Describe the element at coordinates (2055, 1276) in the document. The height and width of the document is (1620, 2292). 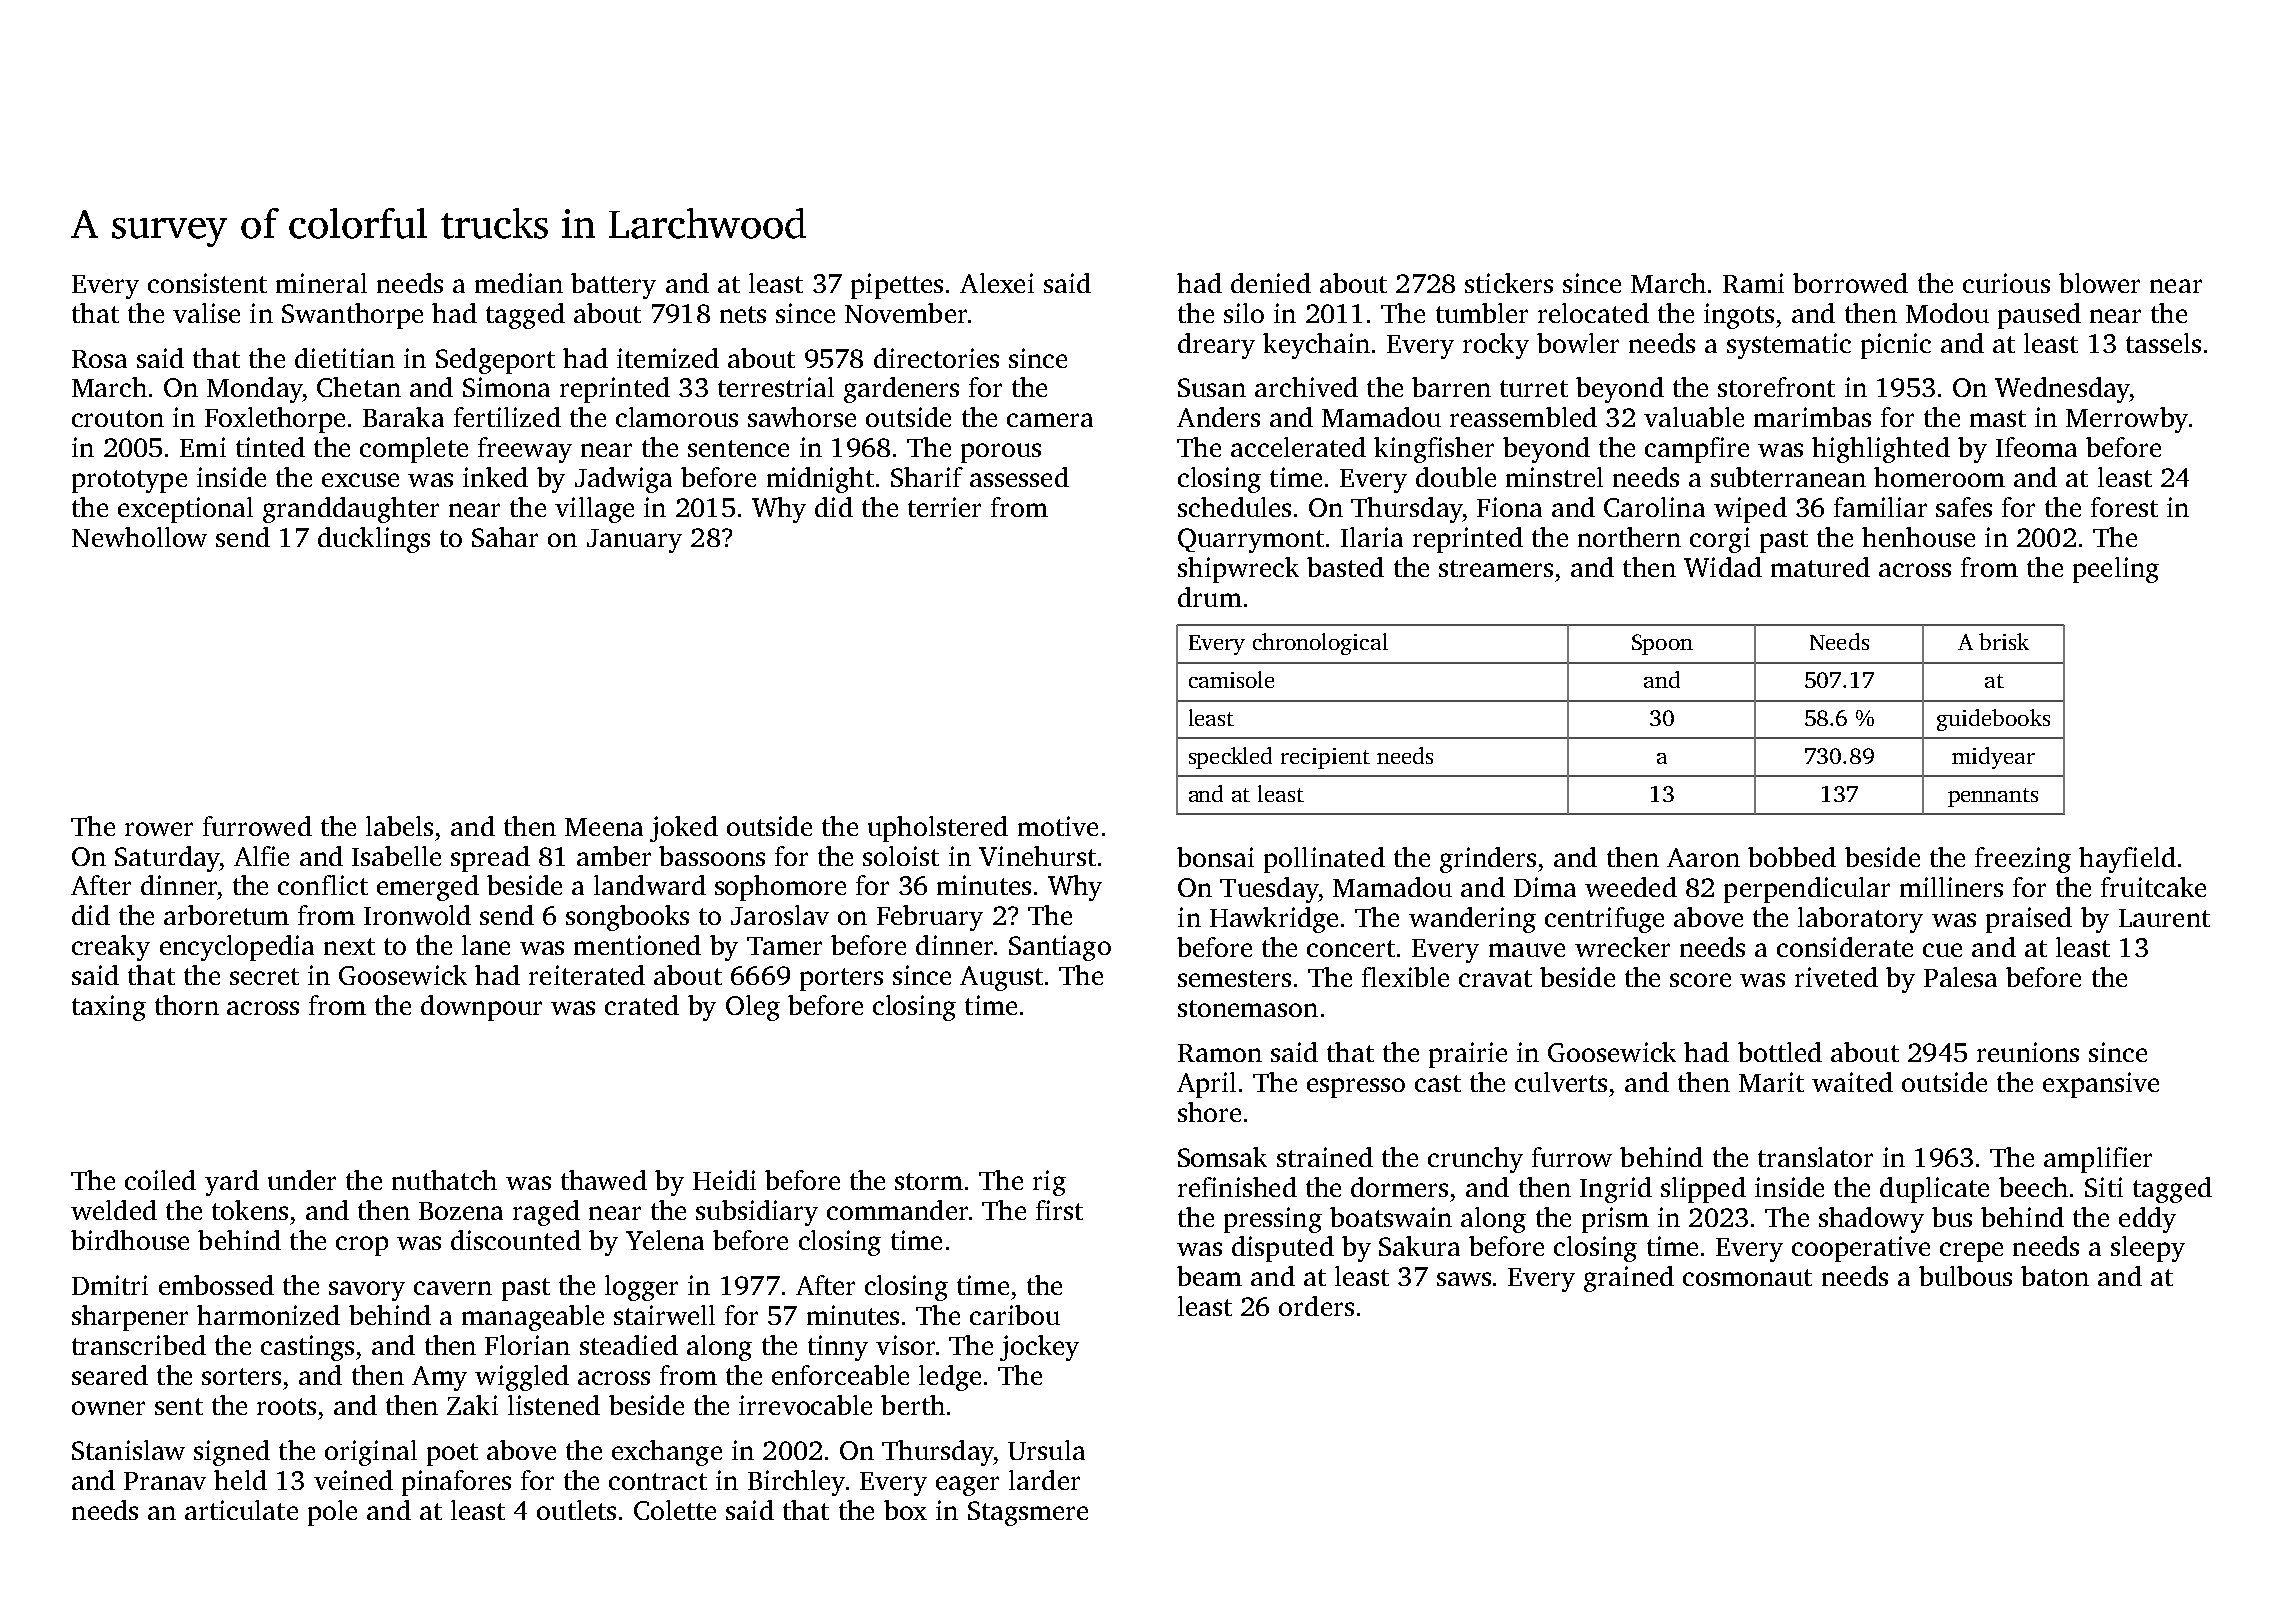
I see `baton` at that location.
